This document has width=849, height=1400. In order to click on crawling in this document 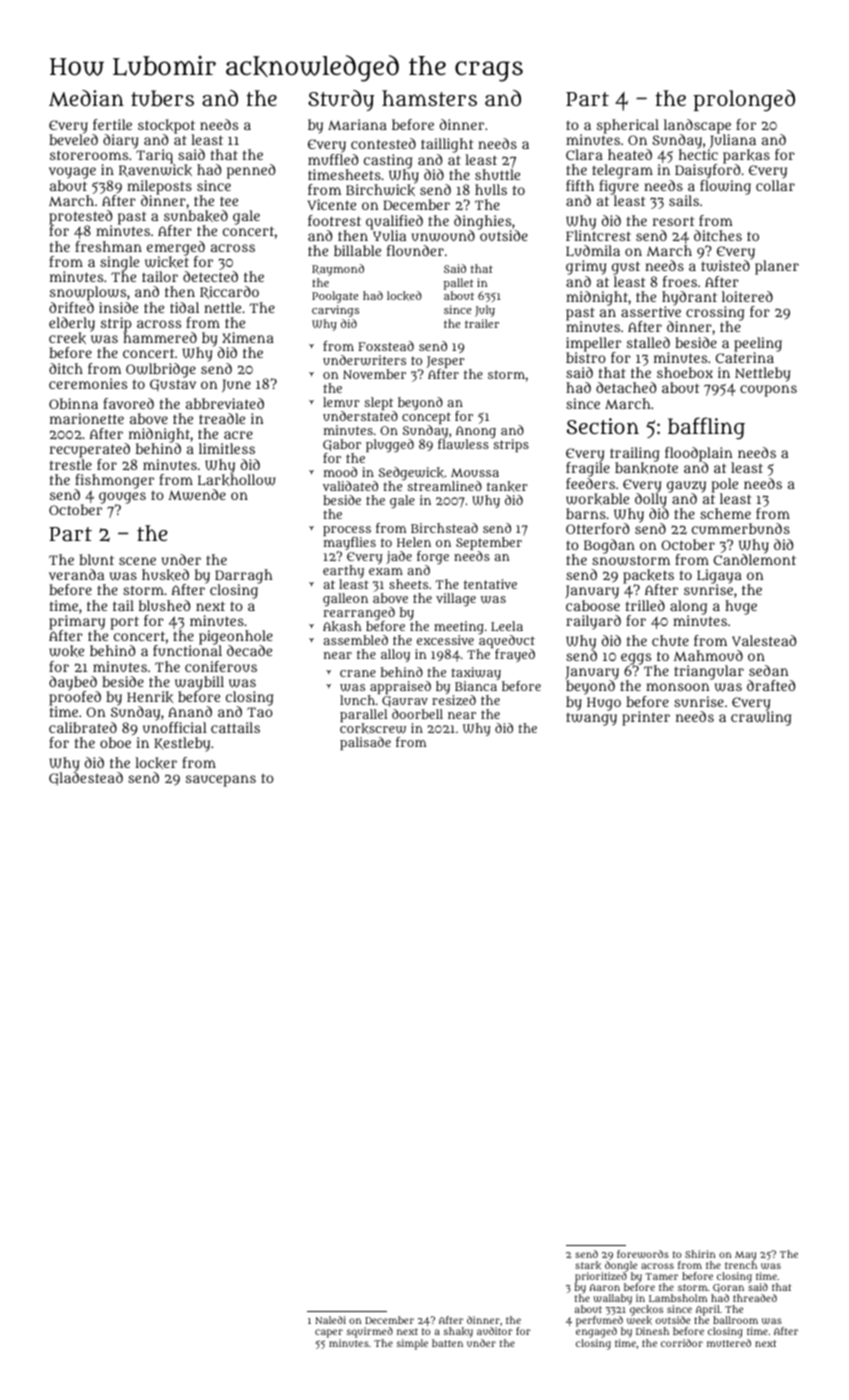, I will do `click(761, 718)`.
